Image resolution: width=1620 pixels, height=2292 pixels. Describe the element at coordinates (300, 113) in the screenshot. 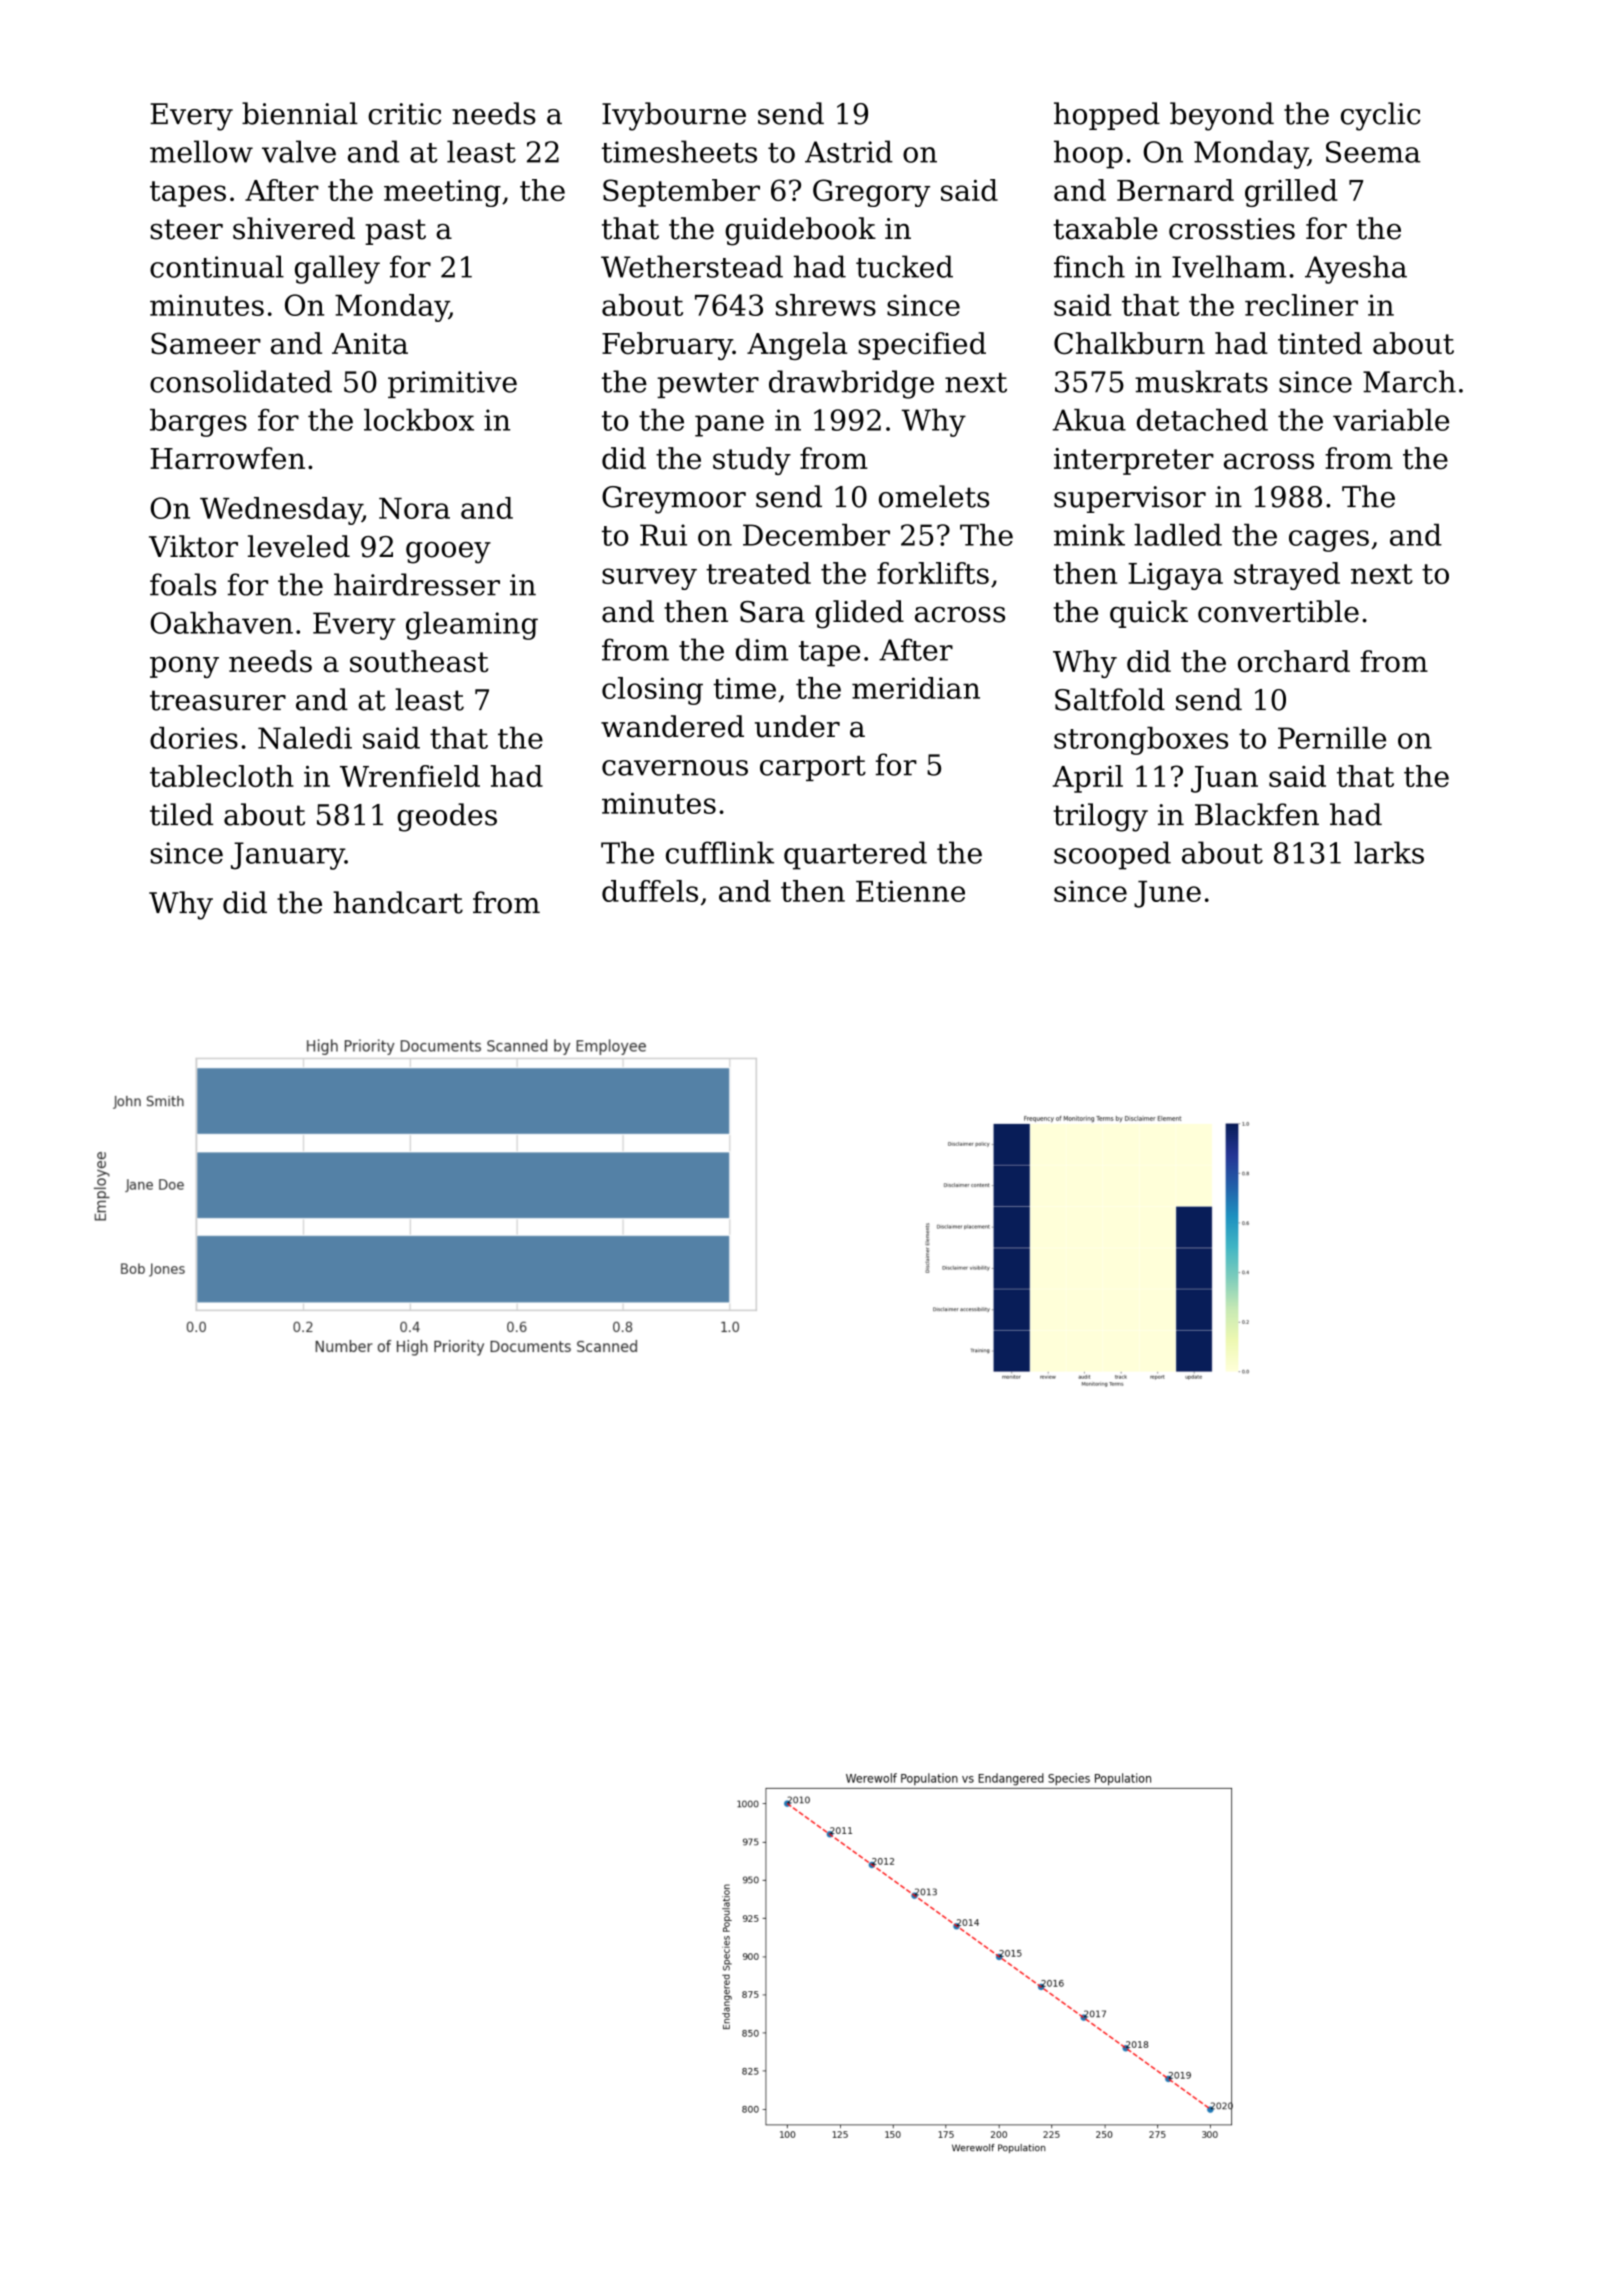

I see `biennial` at that location.
